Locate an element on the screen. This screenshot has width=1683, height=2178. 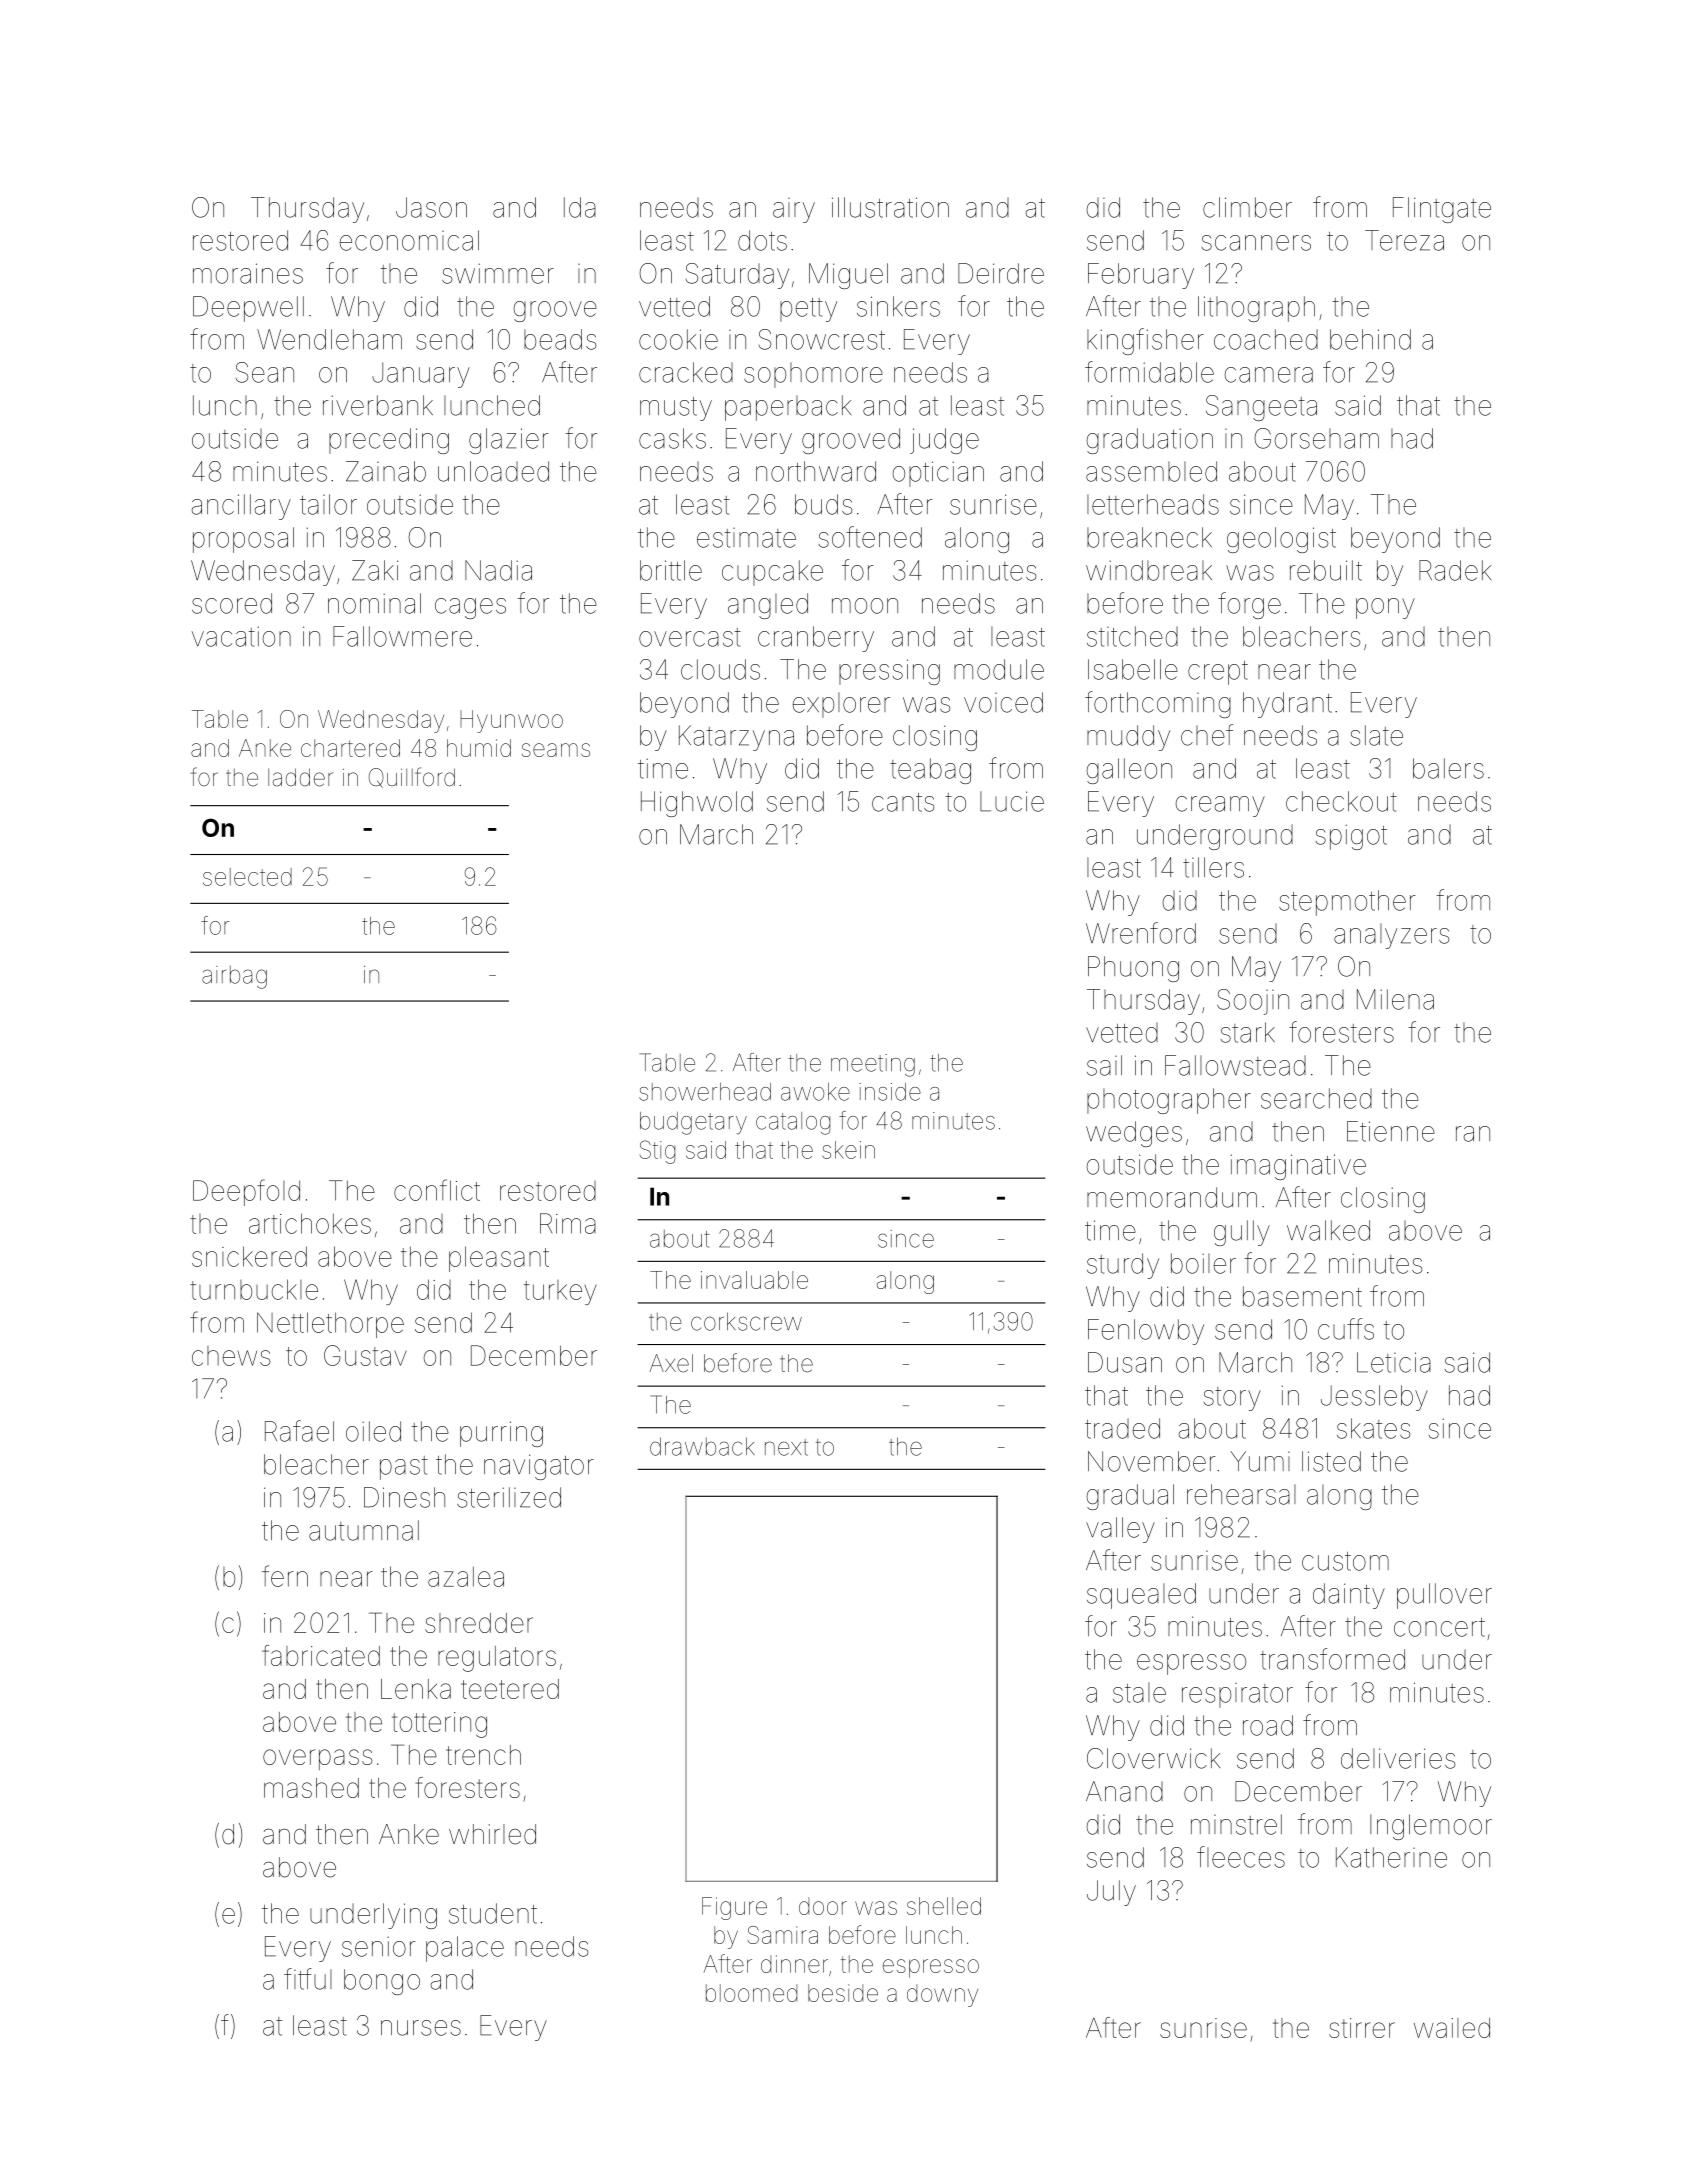
overpass is located at coordinates (317, 1759).
